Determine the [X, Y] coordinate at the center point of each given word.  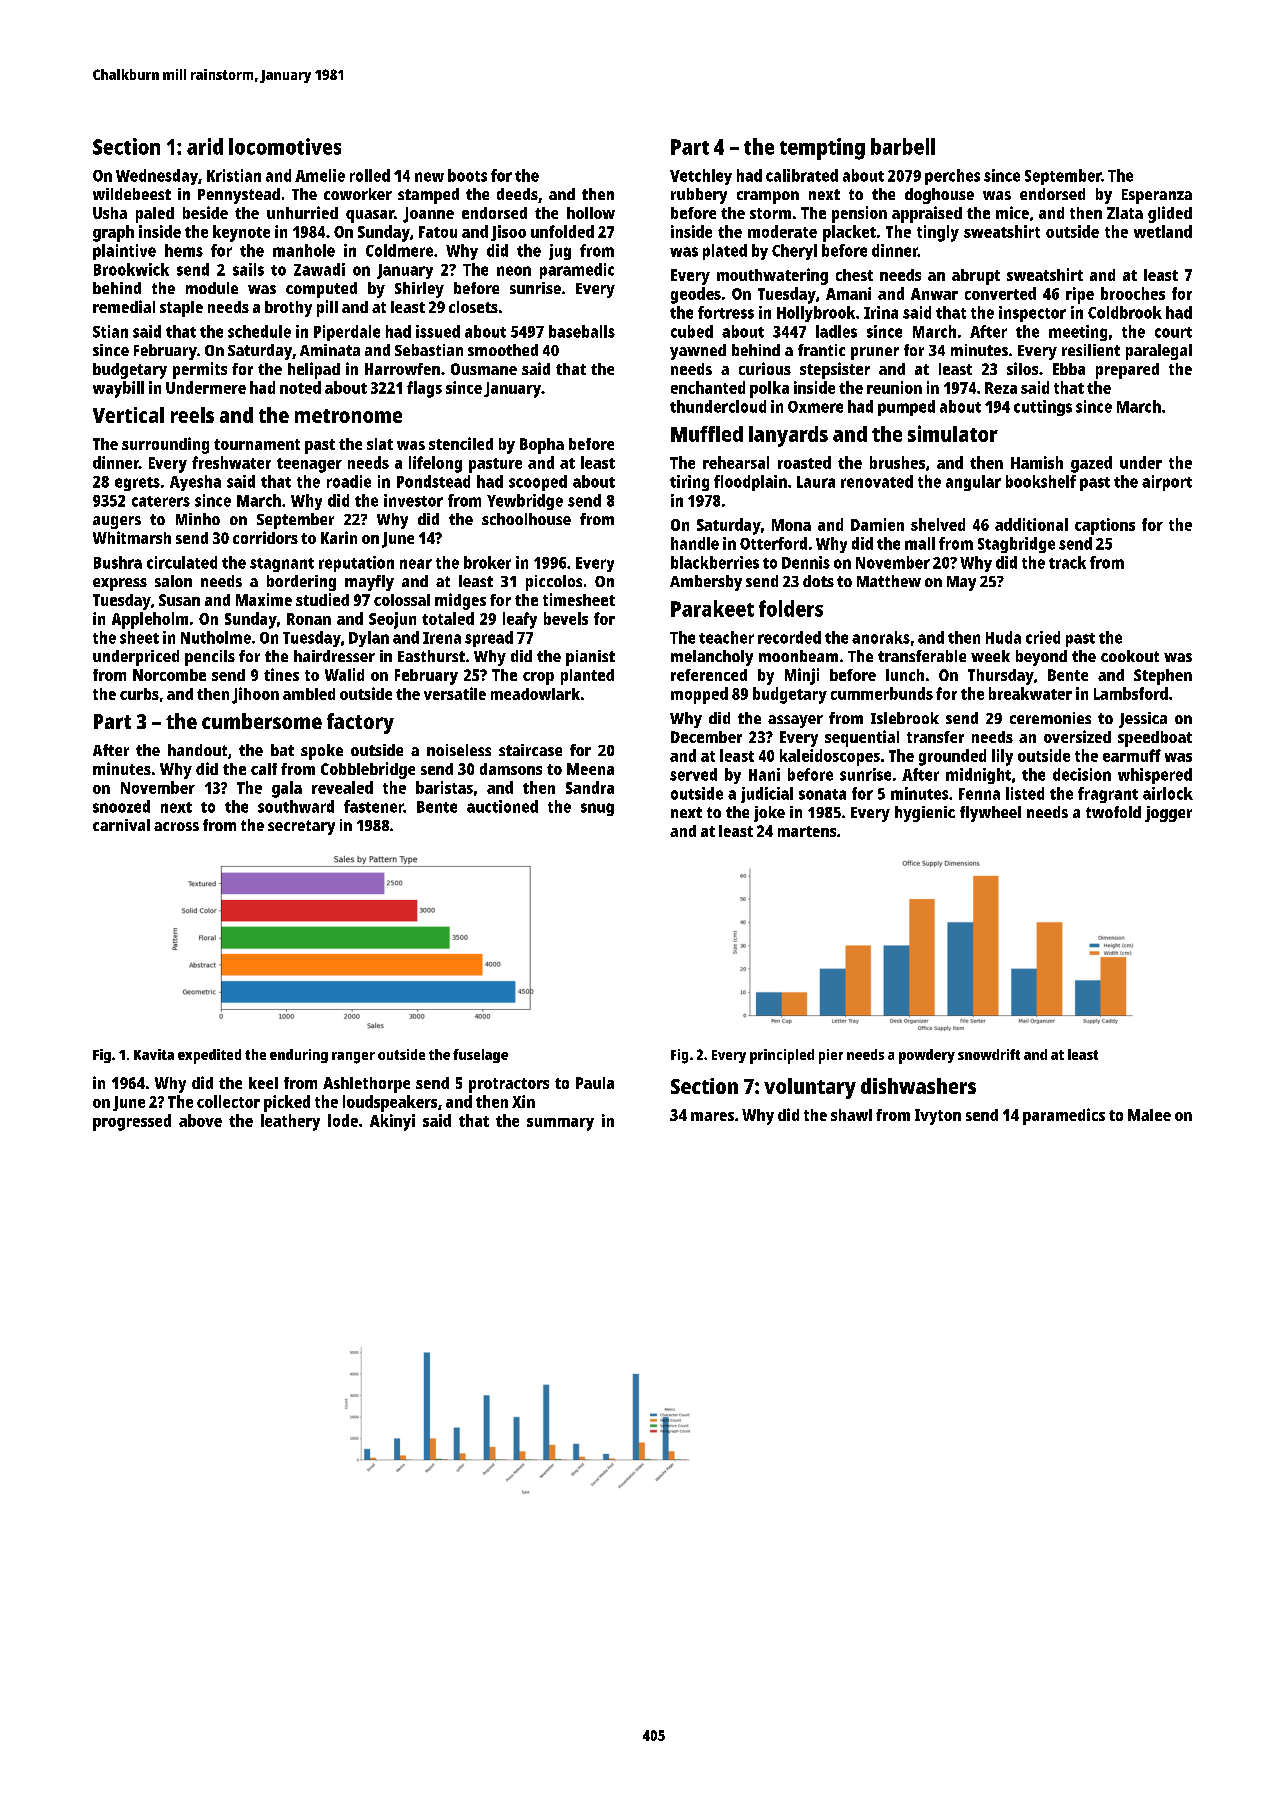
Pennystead [239, 196]
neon [514, 271]
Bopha [542, 446]
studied [322, 599]
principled [782, 1056]
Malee [1149, 1115]
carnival [121, 825]
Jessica [1143, 720]
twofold [1113, 812]
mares [712, 1116]
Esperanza [1157, 196]
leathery [290, 1122]
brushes [897, 462]
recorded [789, 637]
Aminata [330, 350]
